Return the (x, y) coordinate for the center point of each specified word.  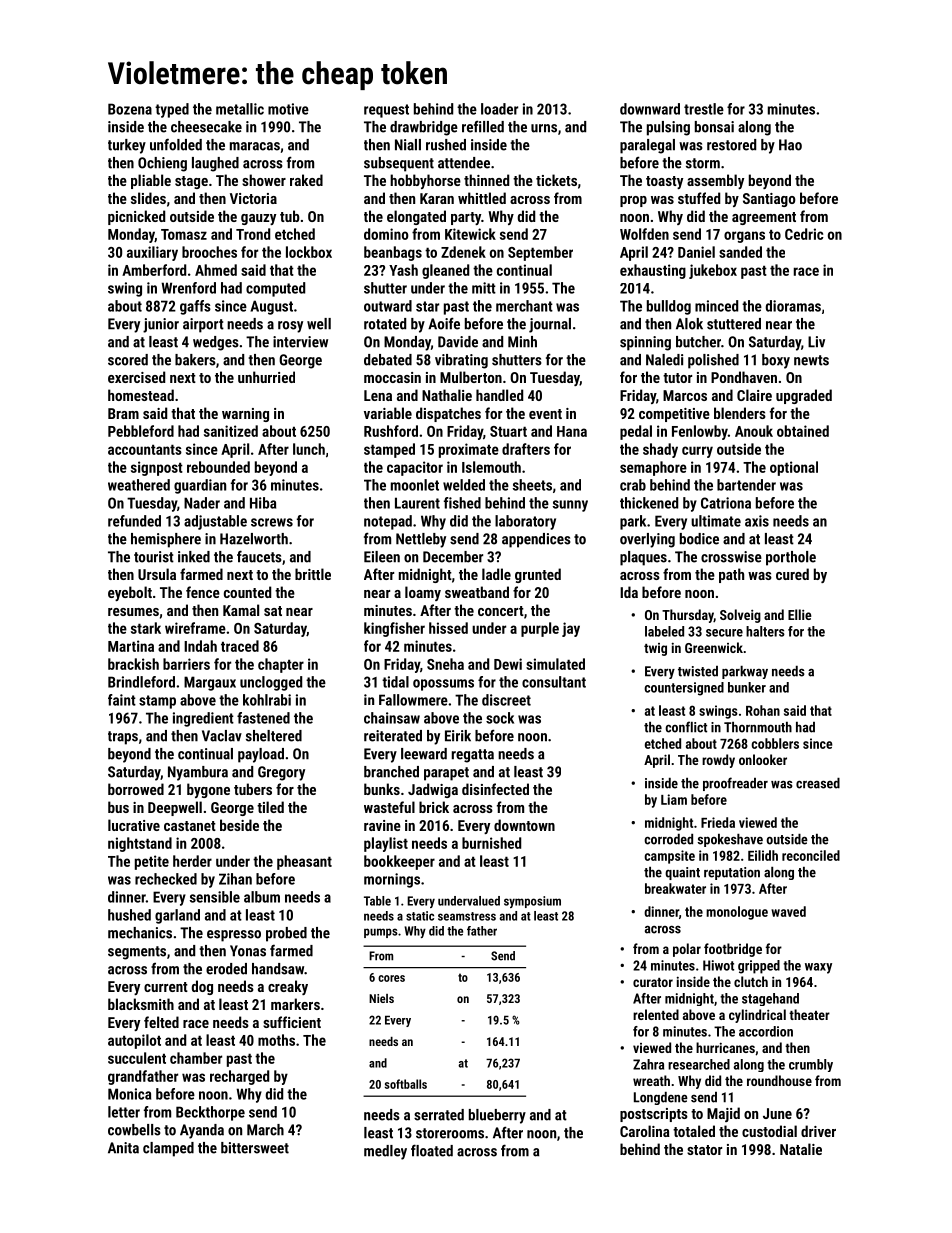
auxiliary (152, 253)
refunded (134, 521)
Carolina (645, 1131)
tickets (556, 180)
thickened (649, 503)
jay (571, 629)
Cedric (804, 234)
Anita (123, 1148)
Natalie (801, 1149)
